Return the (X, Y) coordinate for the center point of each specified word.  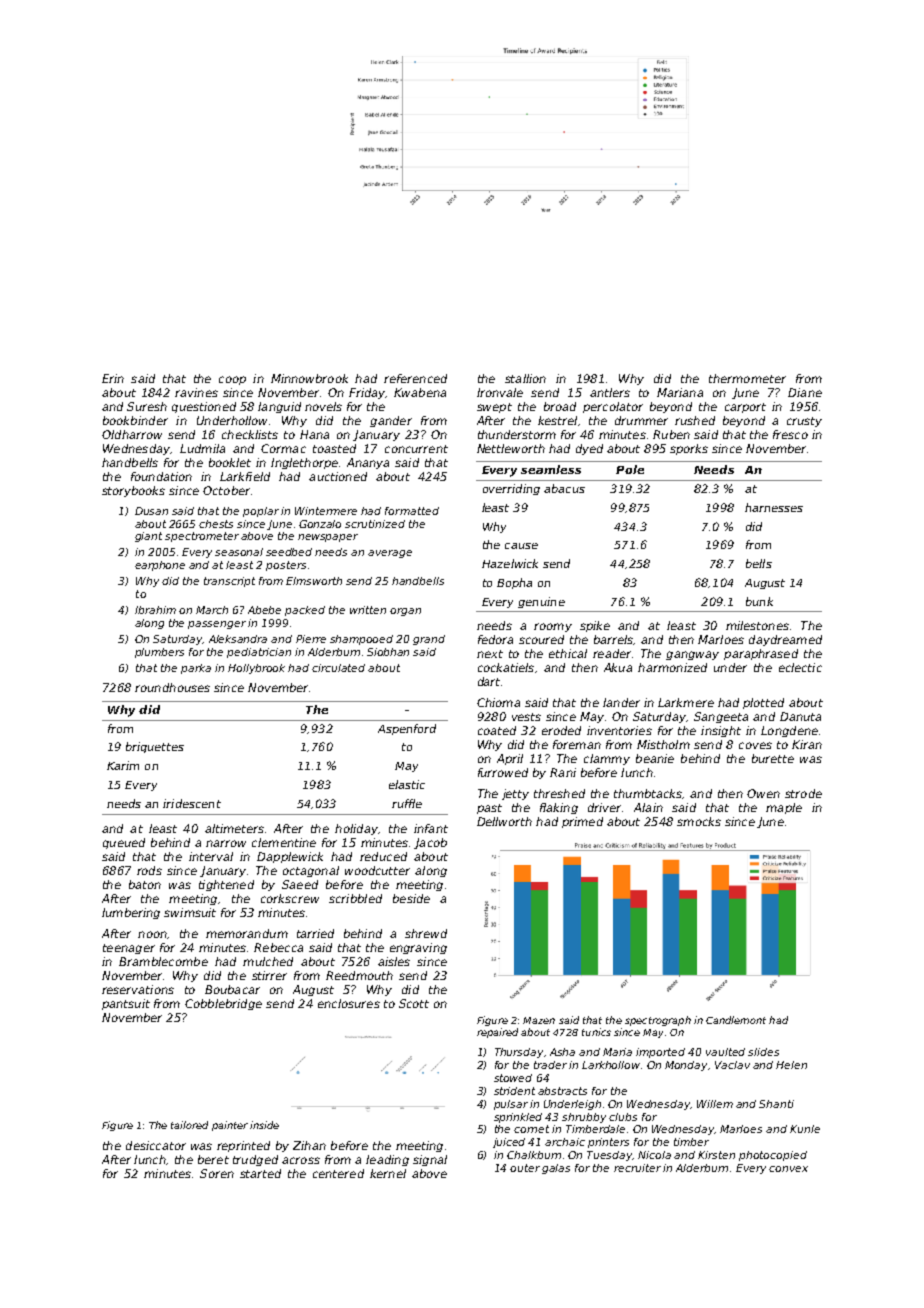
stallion (525, 378)
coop (232, 380)
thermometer (747, 378)
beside (411, 898)
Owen (763, 793)
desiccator (156, 1145)
